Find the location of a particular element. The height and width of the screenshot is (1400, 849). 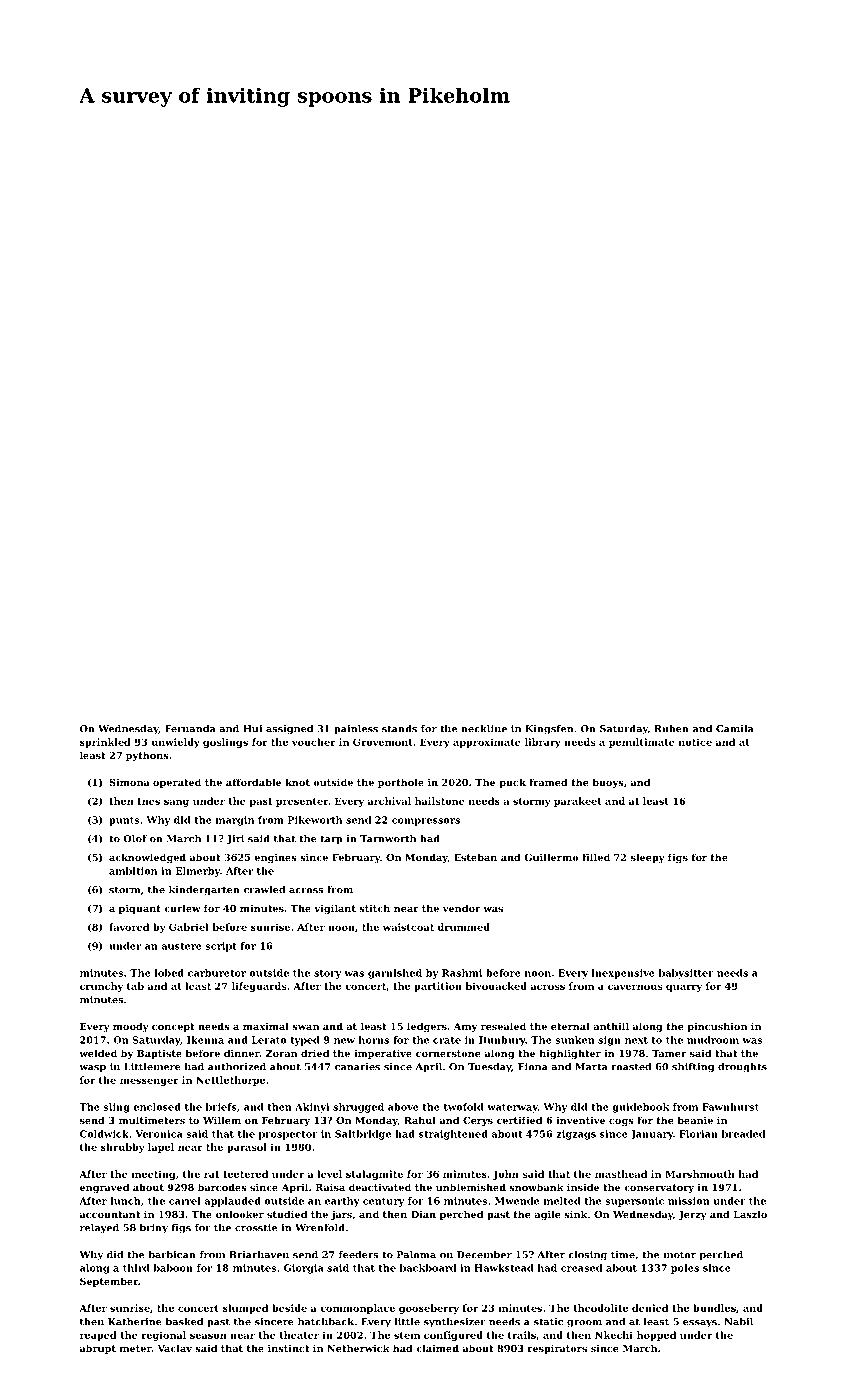

inside is located at coordinates (583, 1187).
